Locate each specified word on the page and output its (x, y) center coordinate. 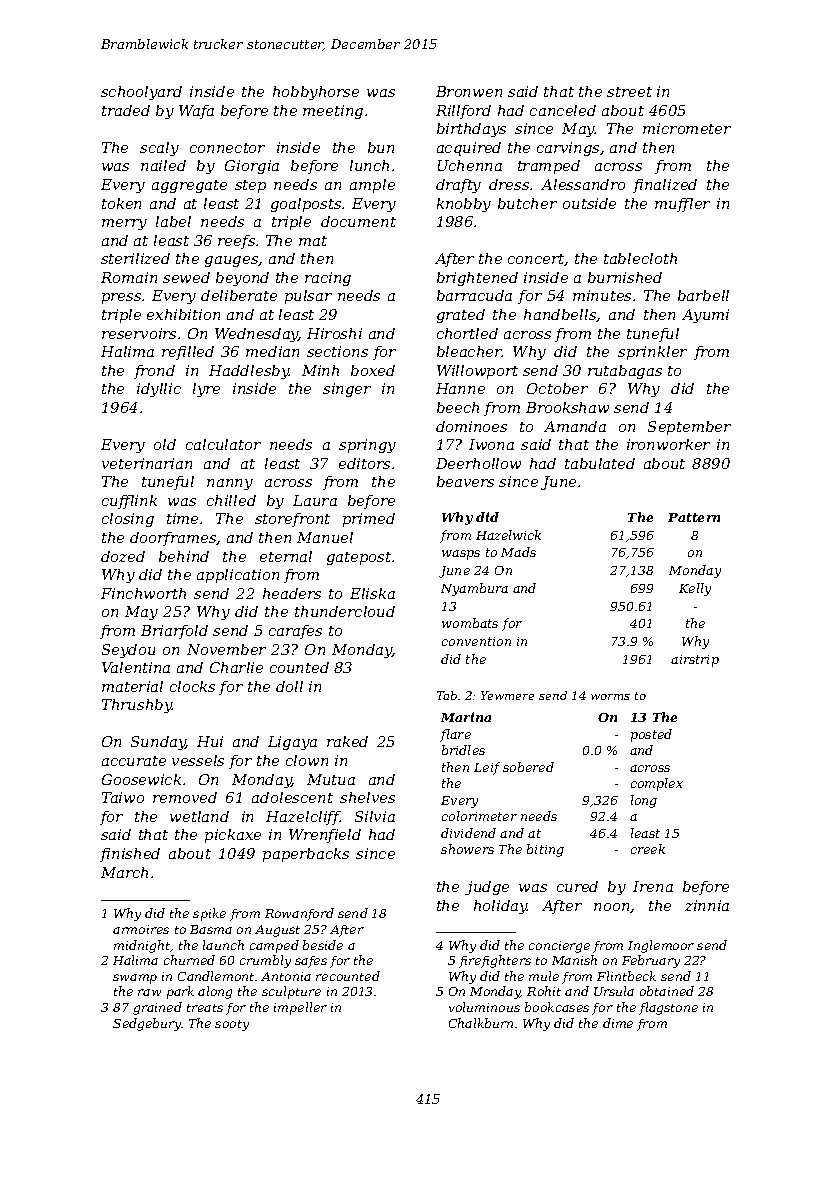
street (629, 92)
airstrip (695, 661)
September (689, 428)
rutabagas (625, 372)
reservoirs (139, 333)
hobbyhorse (316, 93)
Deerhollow (478, 463)
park (180, 992)
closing (128, 520)
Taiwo (123, 797)
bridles (463, 750)
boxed (373, 370)
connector (227, 148)
